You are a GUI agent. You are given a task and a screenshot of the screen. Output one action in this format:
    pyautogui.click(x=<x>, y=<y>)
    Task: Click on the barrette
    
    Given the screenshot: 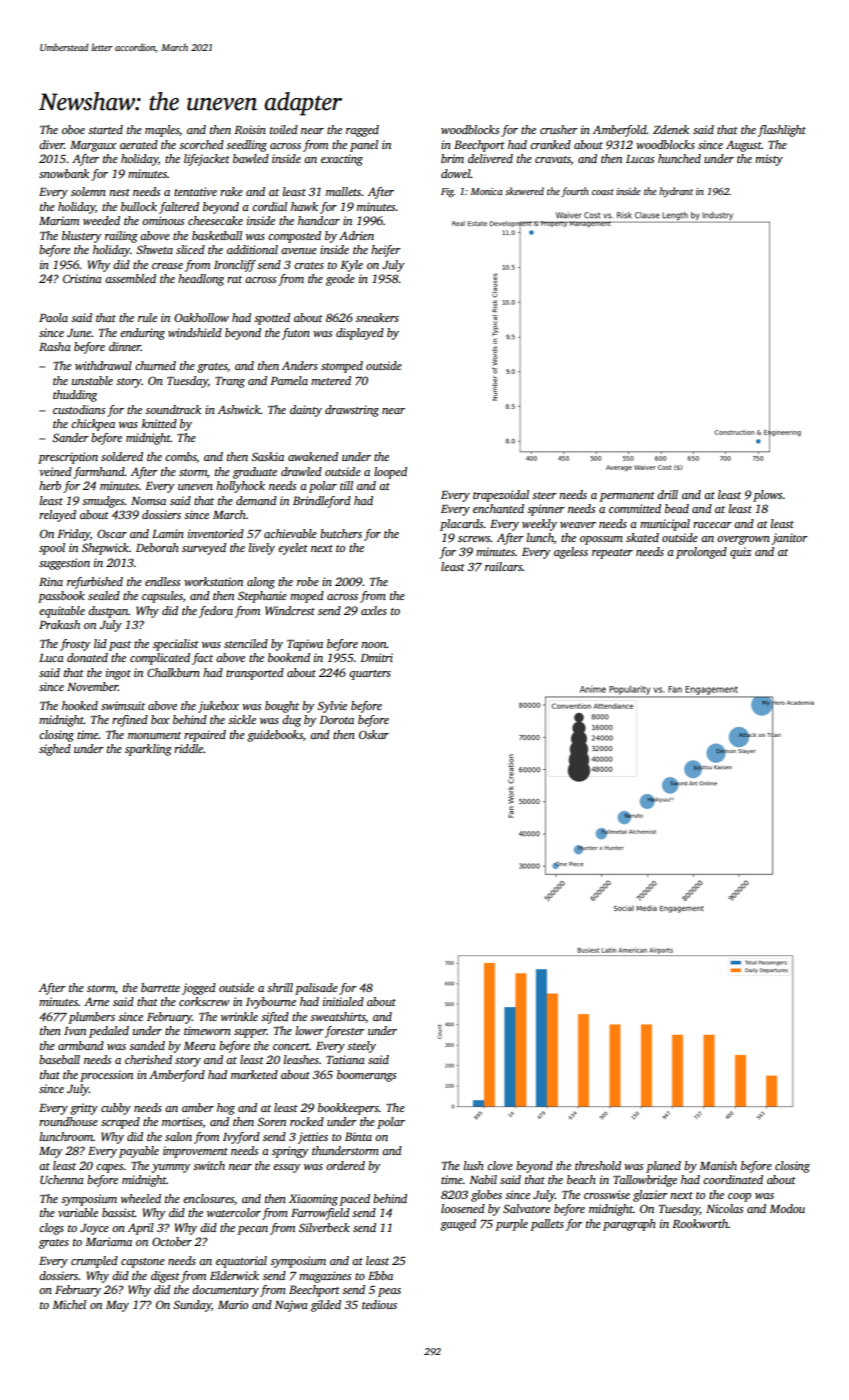 What is the action you would take?
    pyautogui.click(x=160, y=987)
